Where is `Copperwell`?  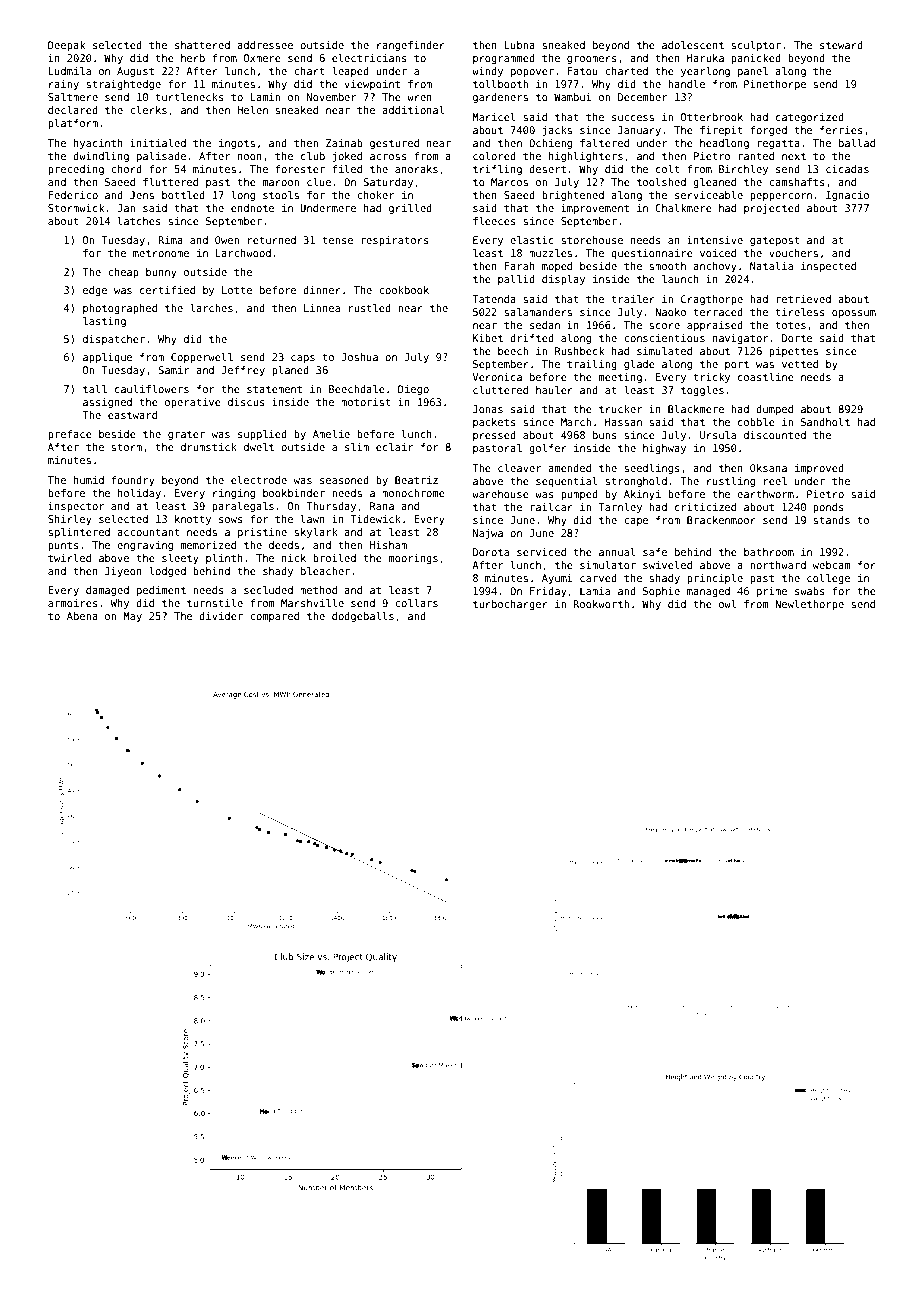 Copperwell is located at coordinates (202, 358).
